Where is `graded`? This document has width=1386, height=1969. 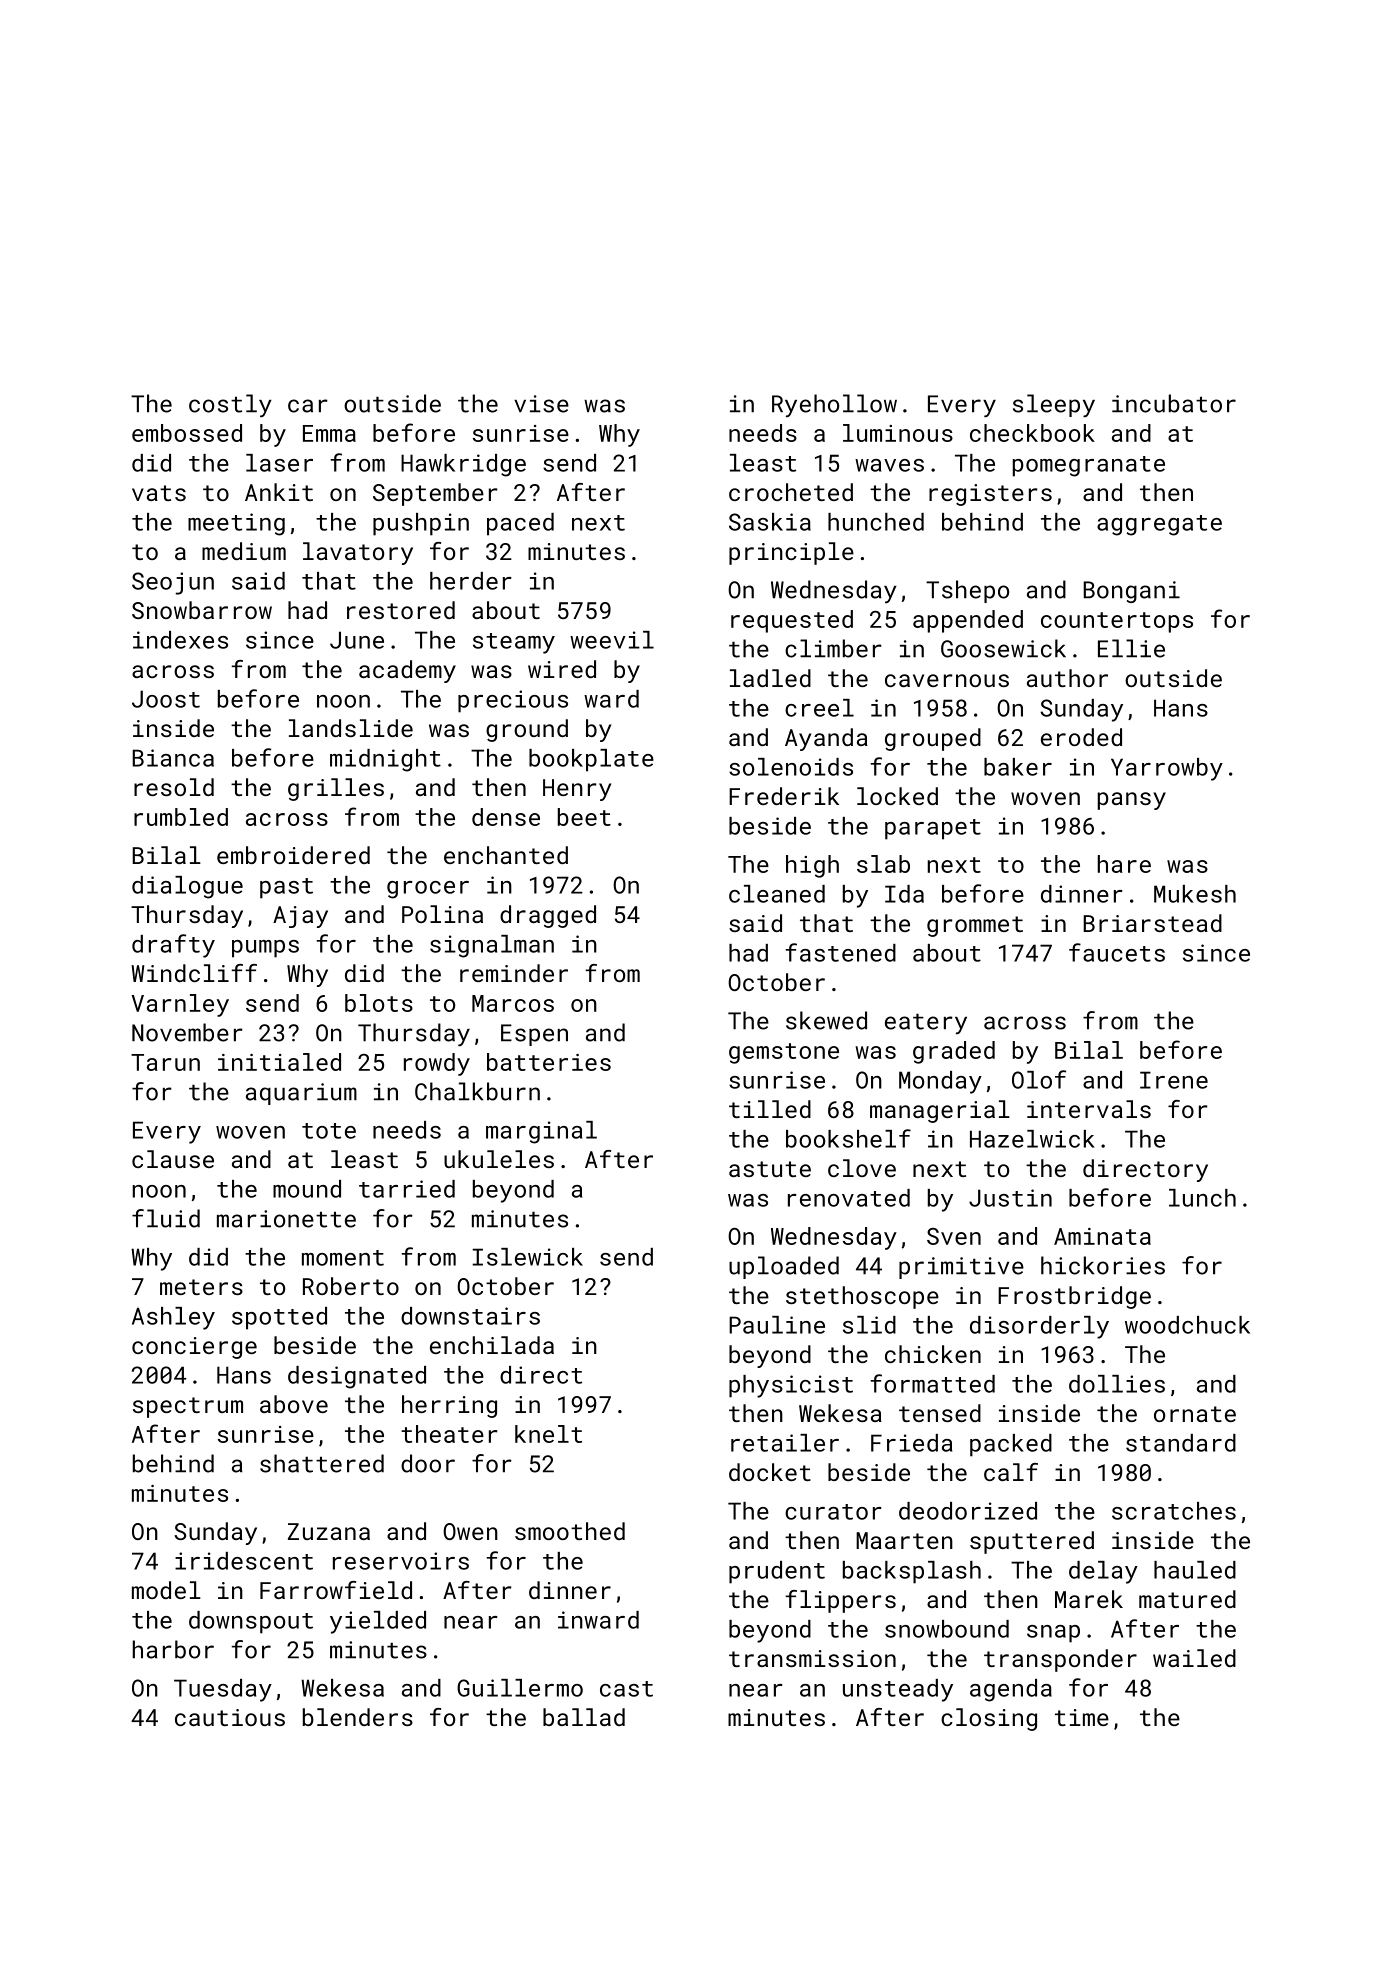
graded is located at coordinates (954, 1052).
